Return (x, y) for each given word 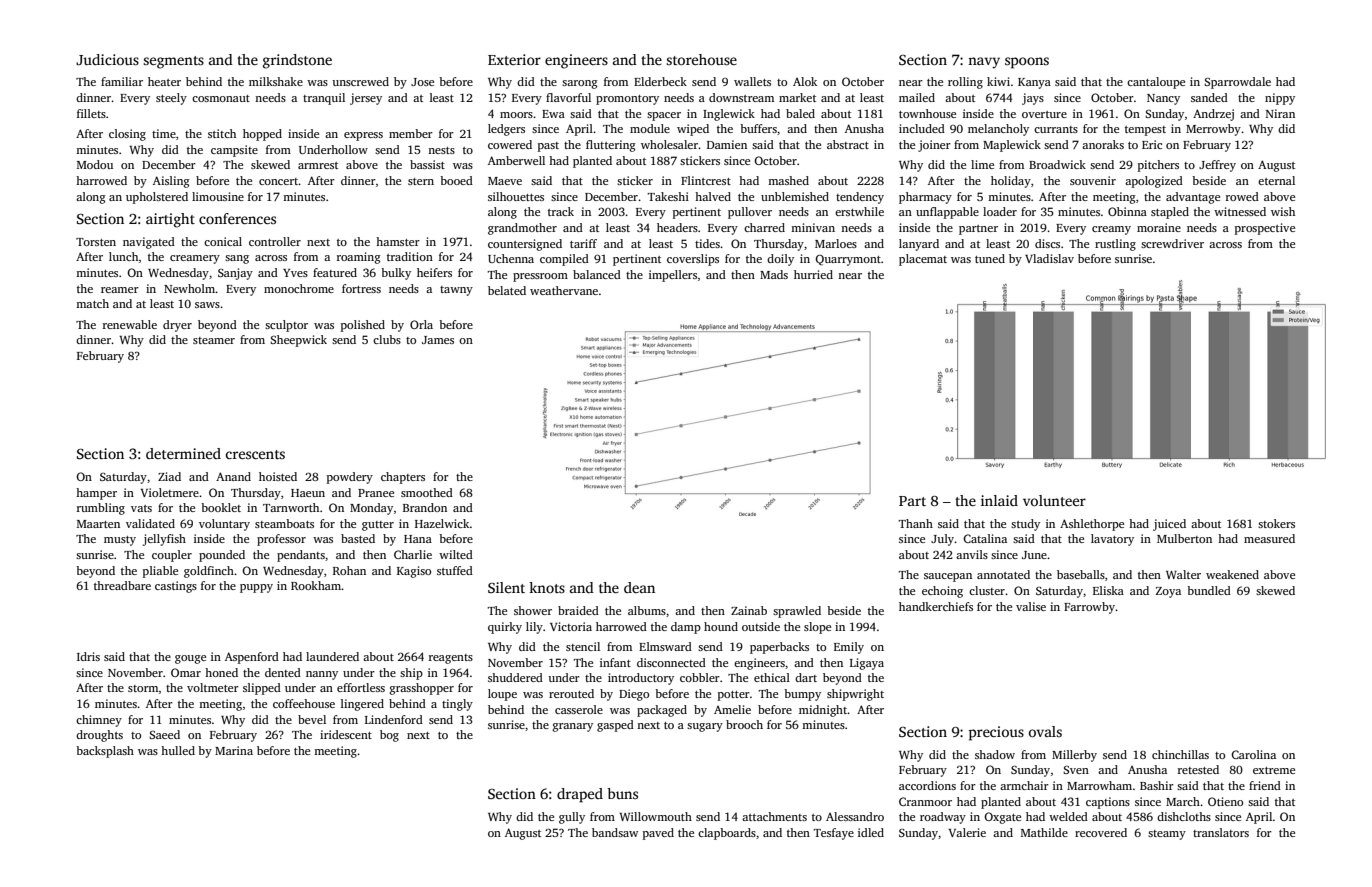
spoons (1027, 63)
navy (984, 63)
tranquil (324, 99)
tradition (410, 256)
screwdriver (1172, 243)
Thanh (916, 523)
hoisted (278, 476)
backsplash (105, 752)
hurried (813, 274)
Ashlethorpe (1092, 525)
